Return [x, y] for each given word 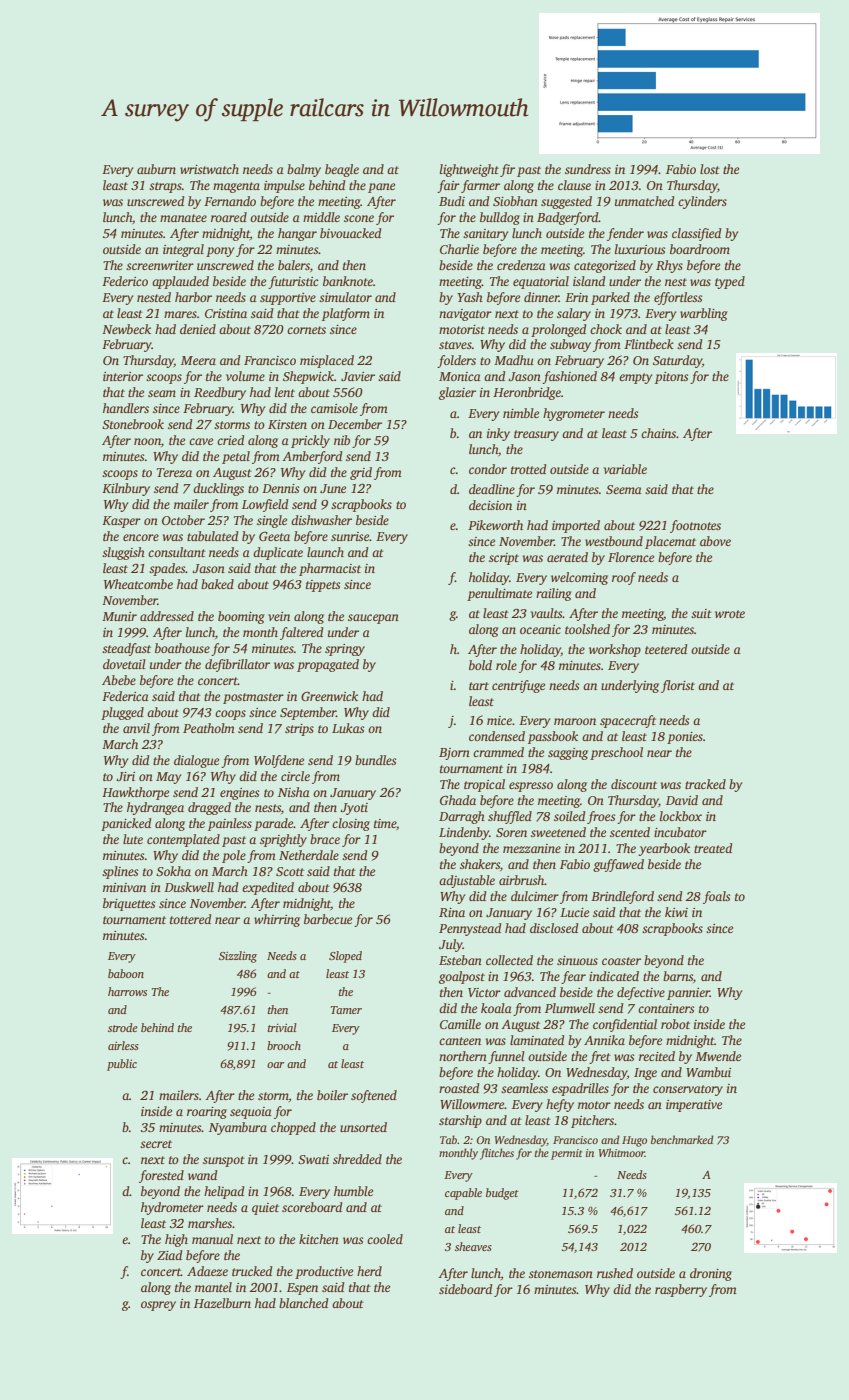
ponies [685, 738]
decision [490, 505]
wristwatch [209, 169]
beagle [342, 170]
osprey [158, 1306]
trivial [282, 1027]
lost [710, 169]
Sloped [345, 957]
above [715, 541]
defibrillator [237, 665]
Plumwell [570, 1008]
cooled [385, 1239]
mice [499, 720]
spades [167, 569]
